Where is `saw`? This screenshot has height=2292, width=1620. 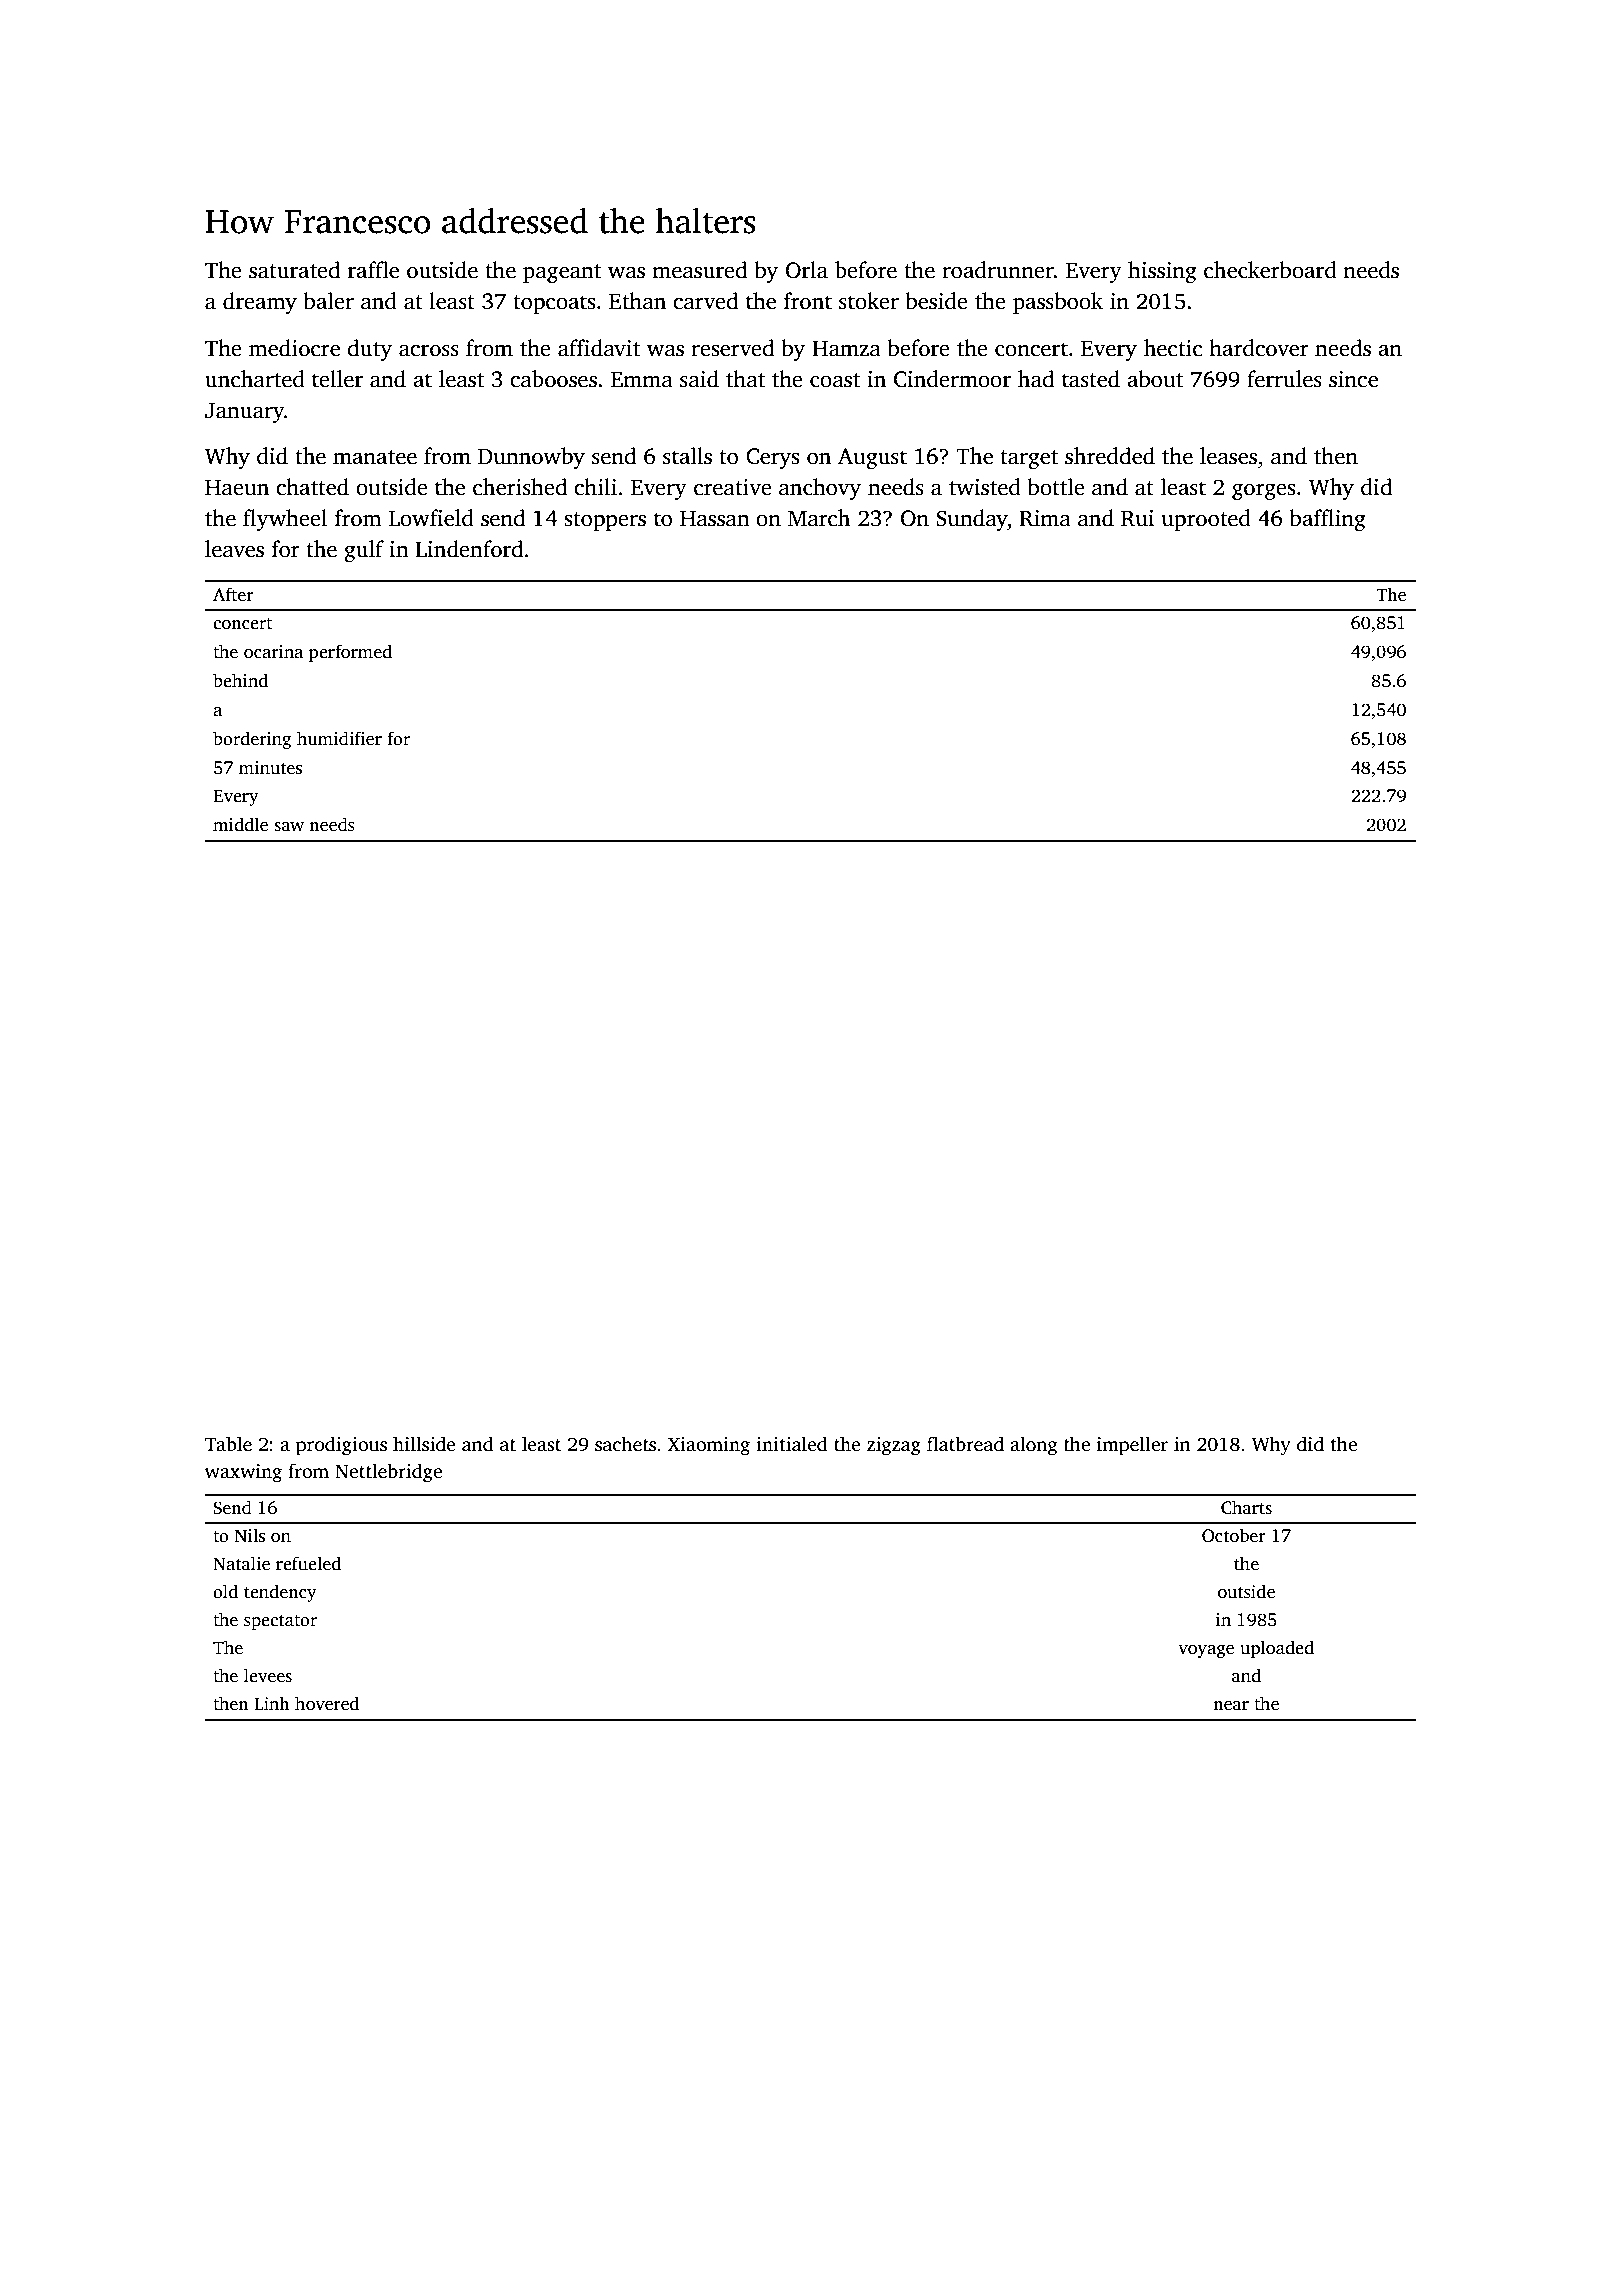 saw is located at coordinates (289, 827).
